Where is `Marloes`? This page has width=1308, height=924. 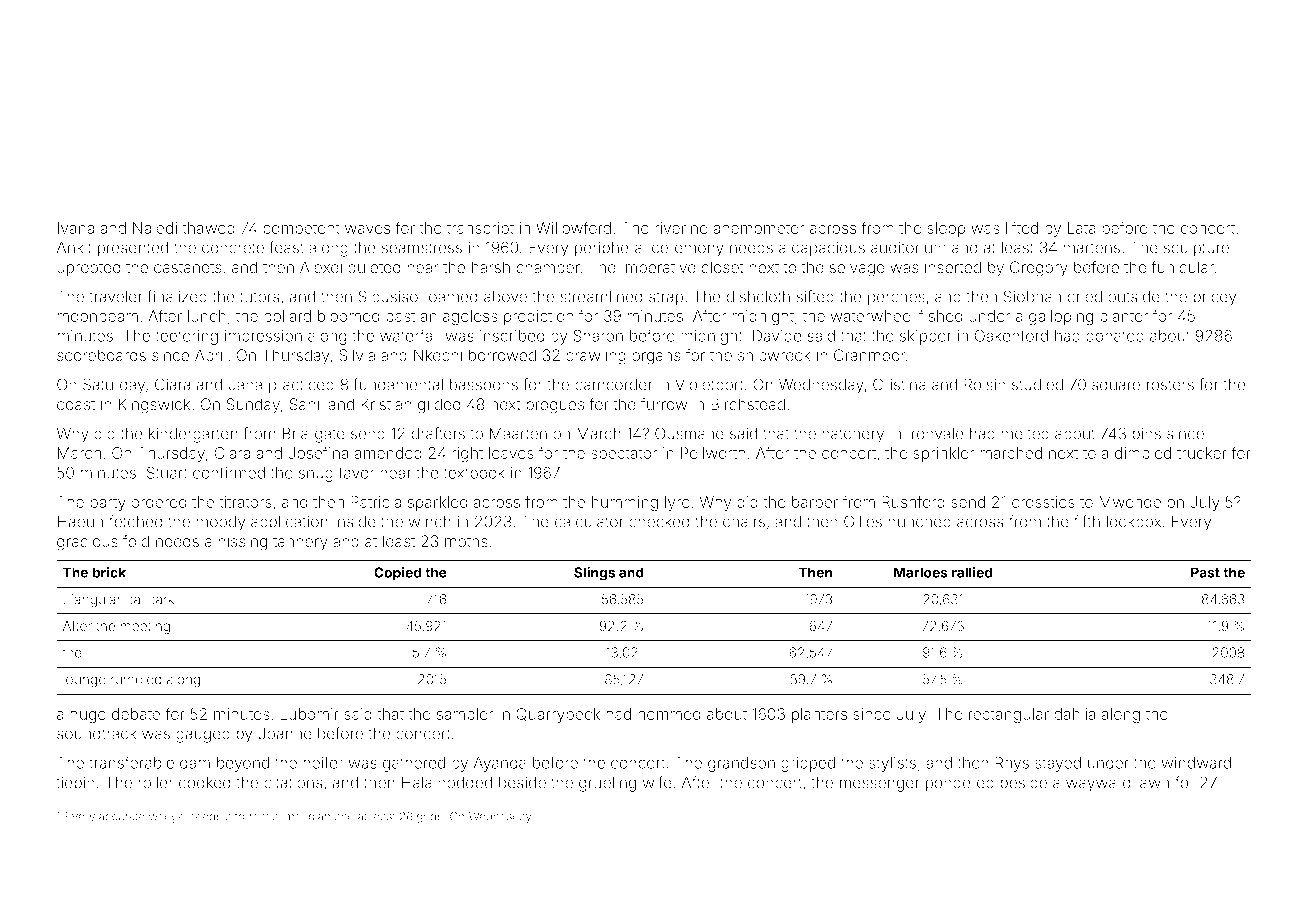 Marloes is located at coordinates (921, 572).
